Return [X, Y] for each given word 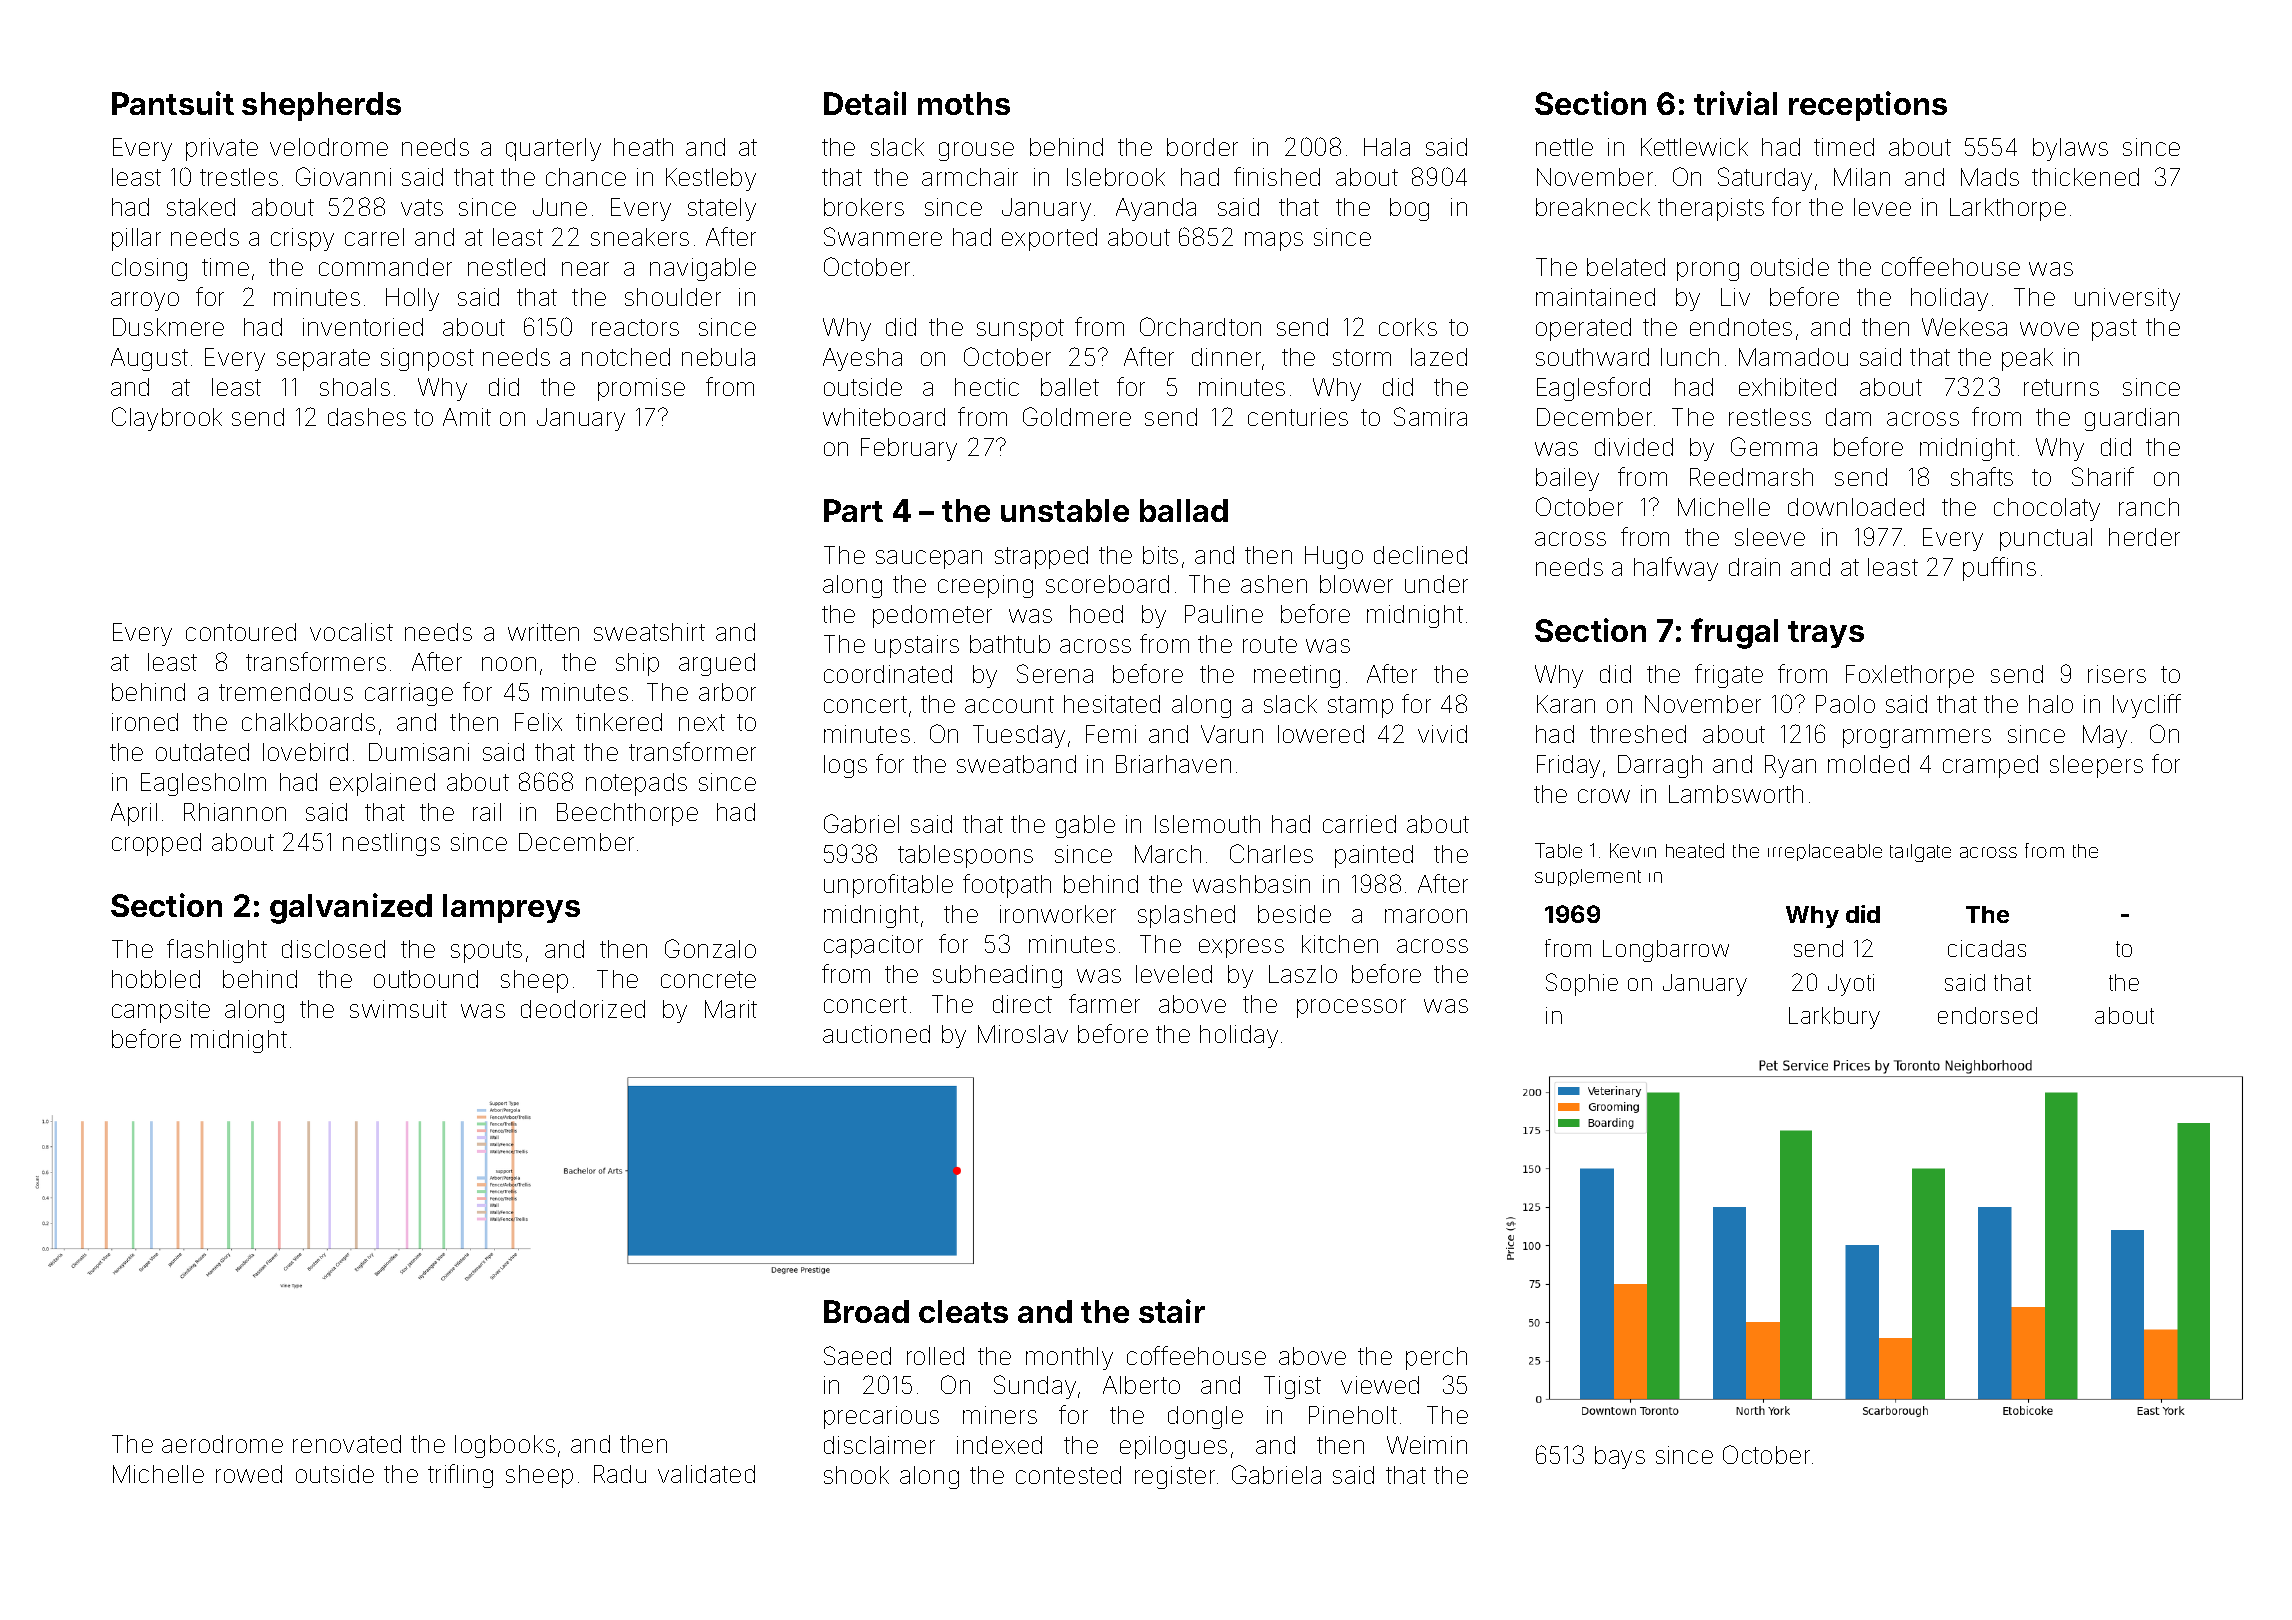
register [1175, 1477]
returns [2061, 387]
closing [149, 269]
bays [1620, 1457]
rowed [249, 1474]
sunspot [1020, 330]
